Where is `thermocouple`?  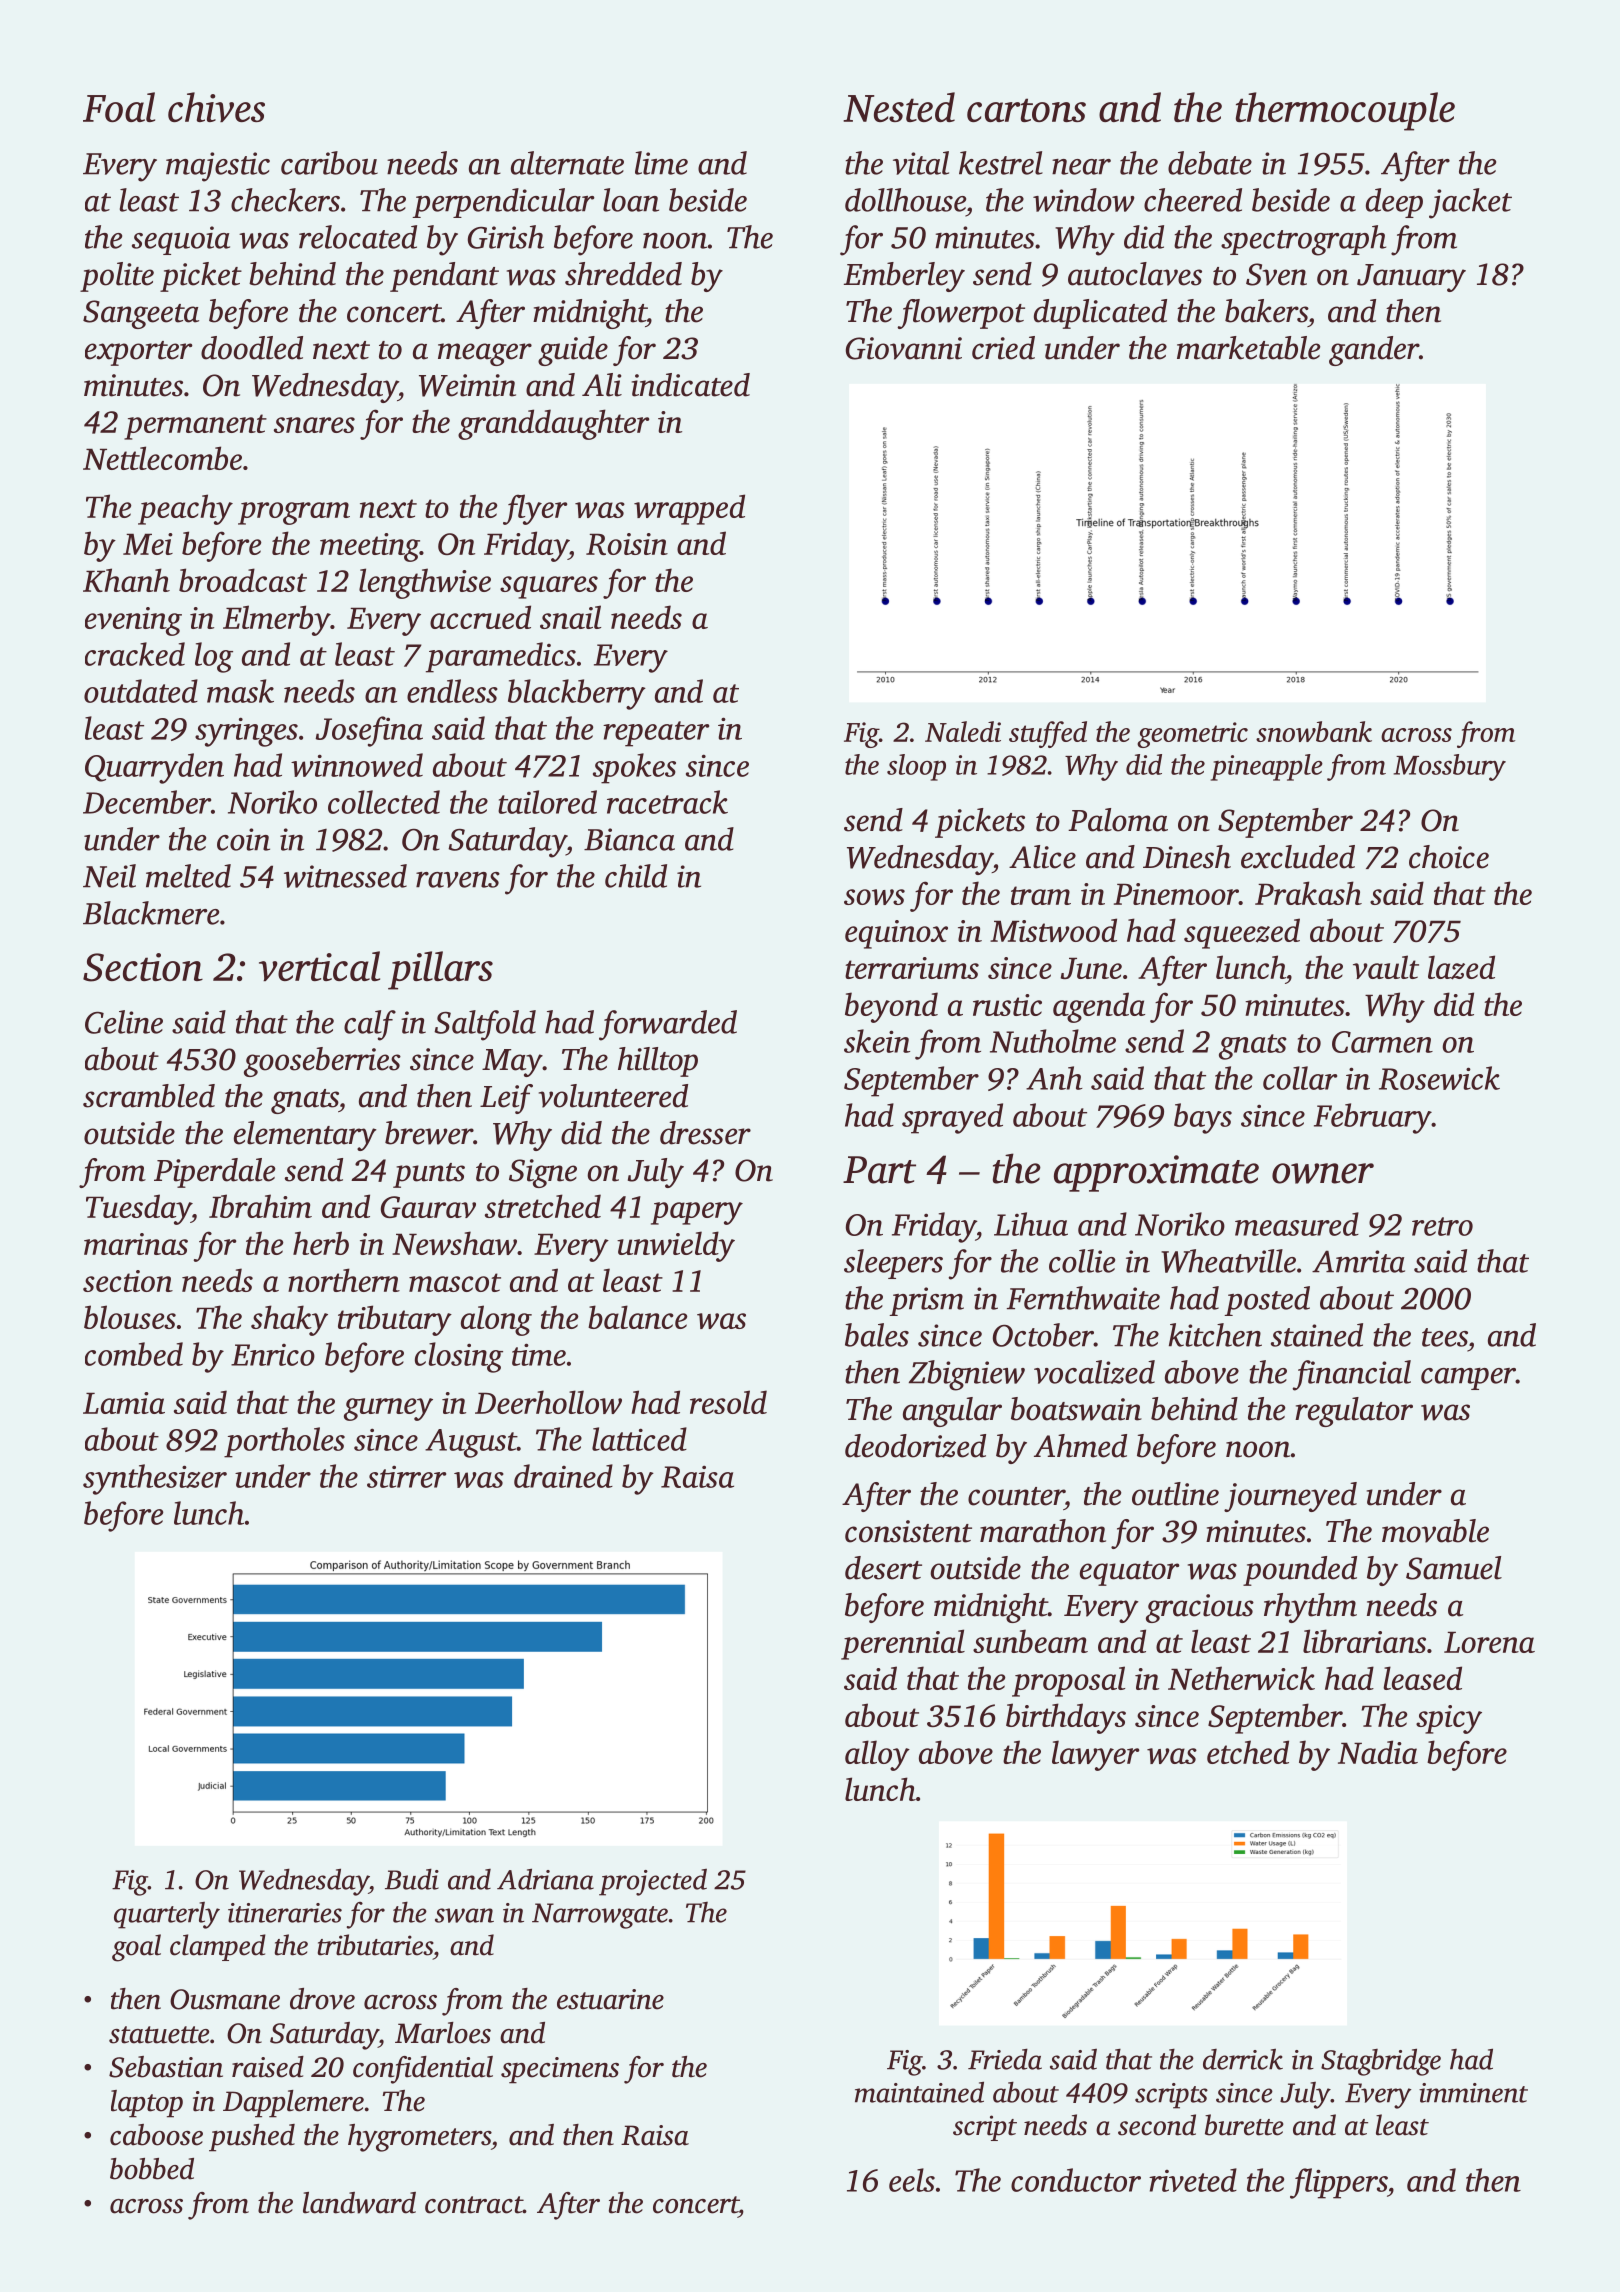 thermocouple is located at coordinates (1345, 111).
